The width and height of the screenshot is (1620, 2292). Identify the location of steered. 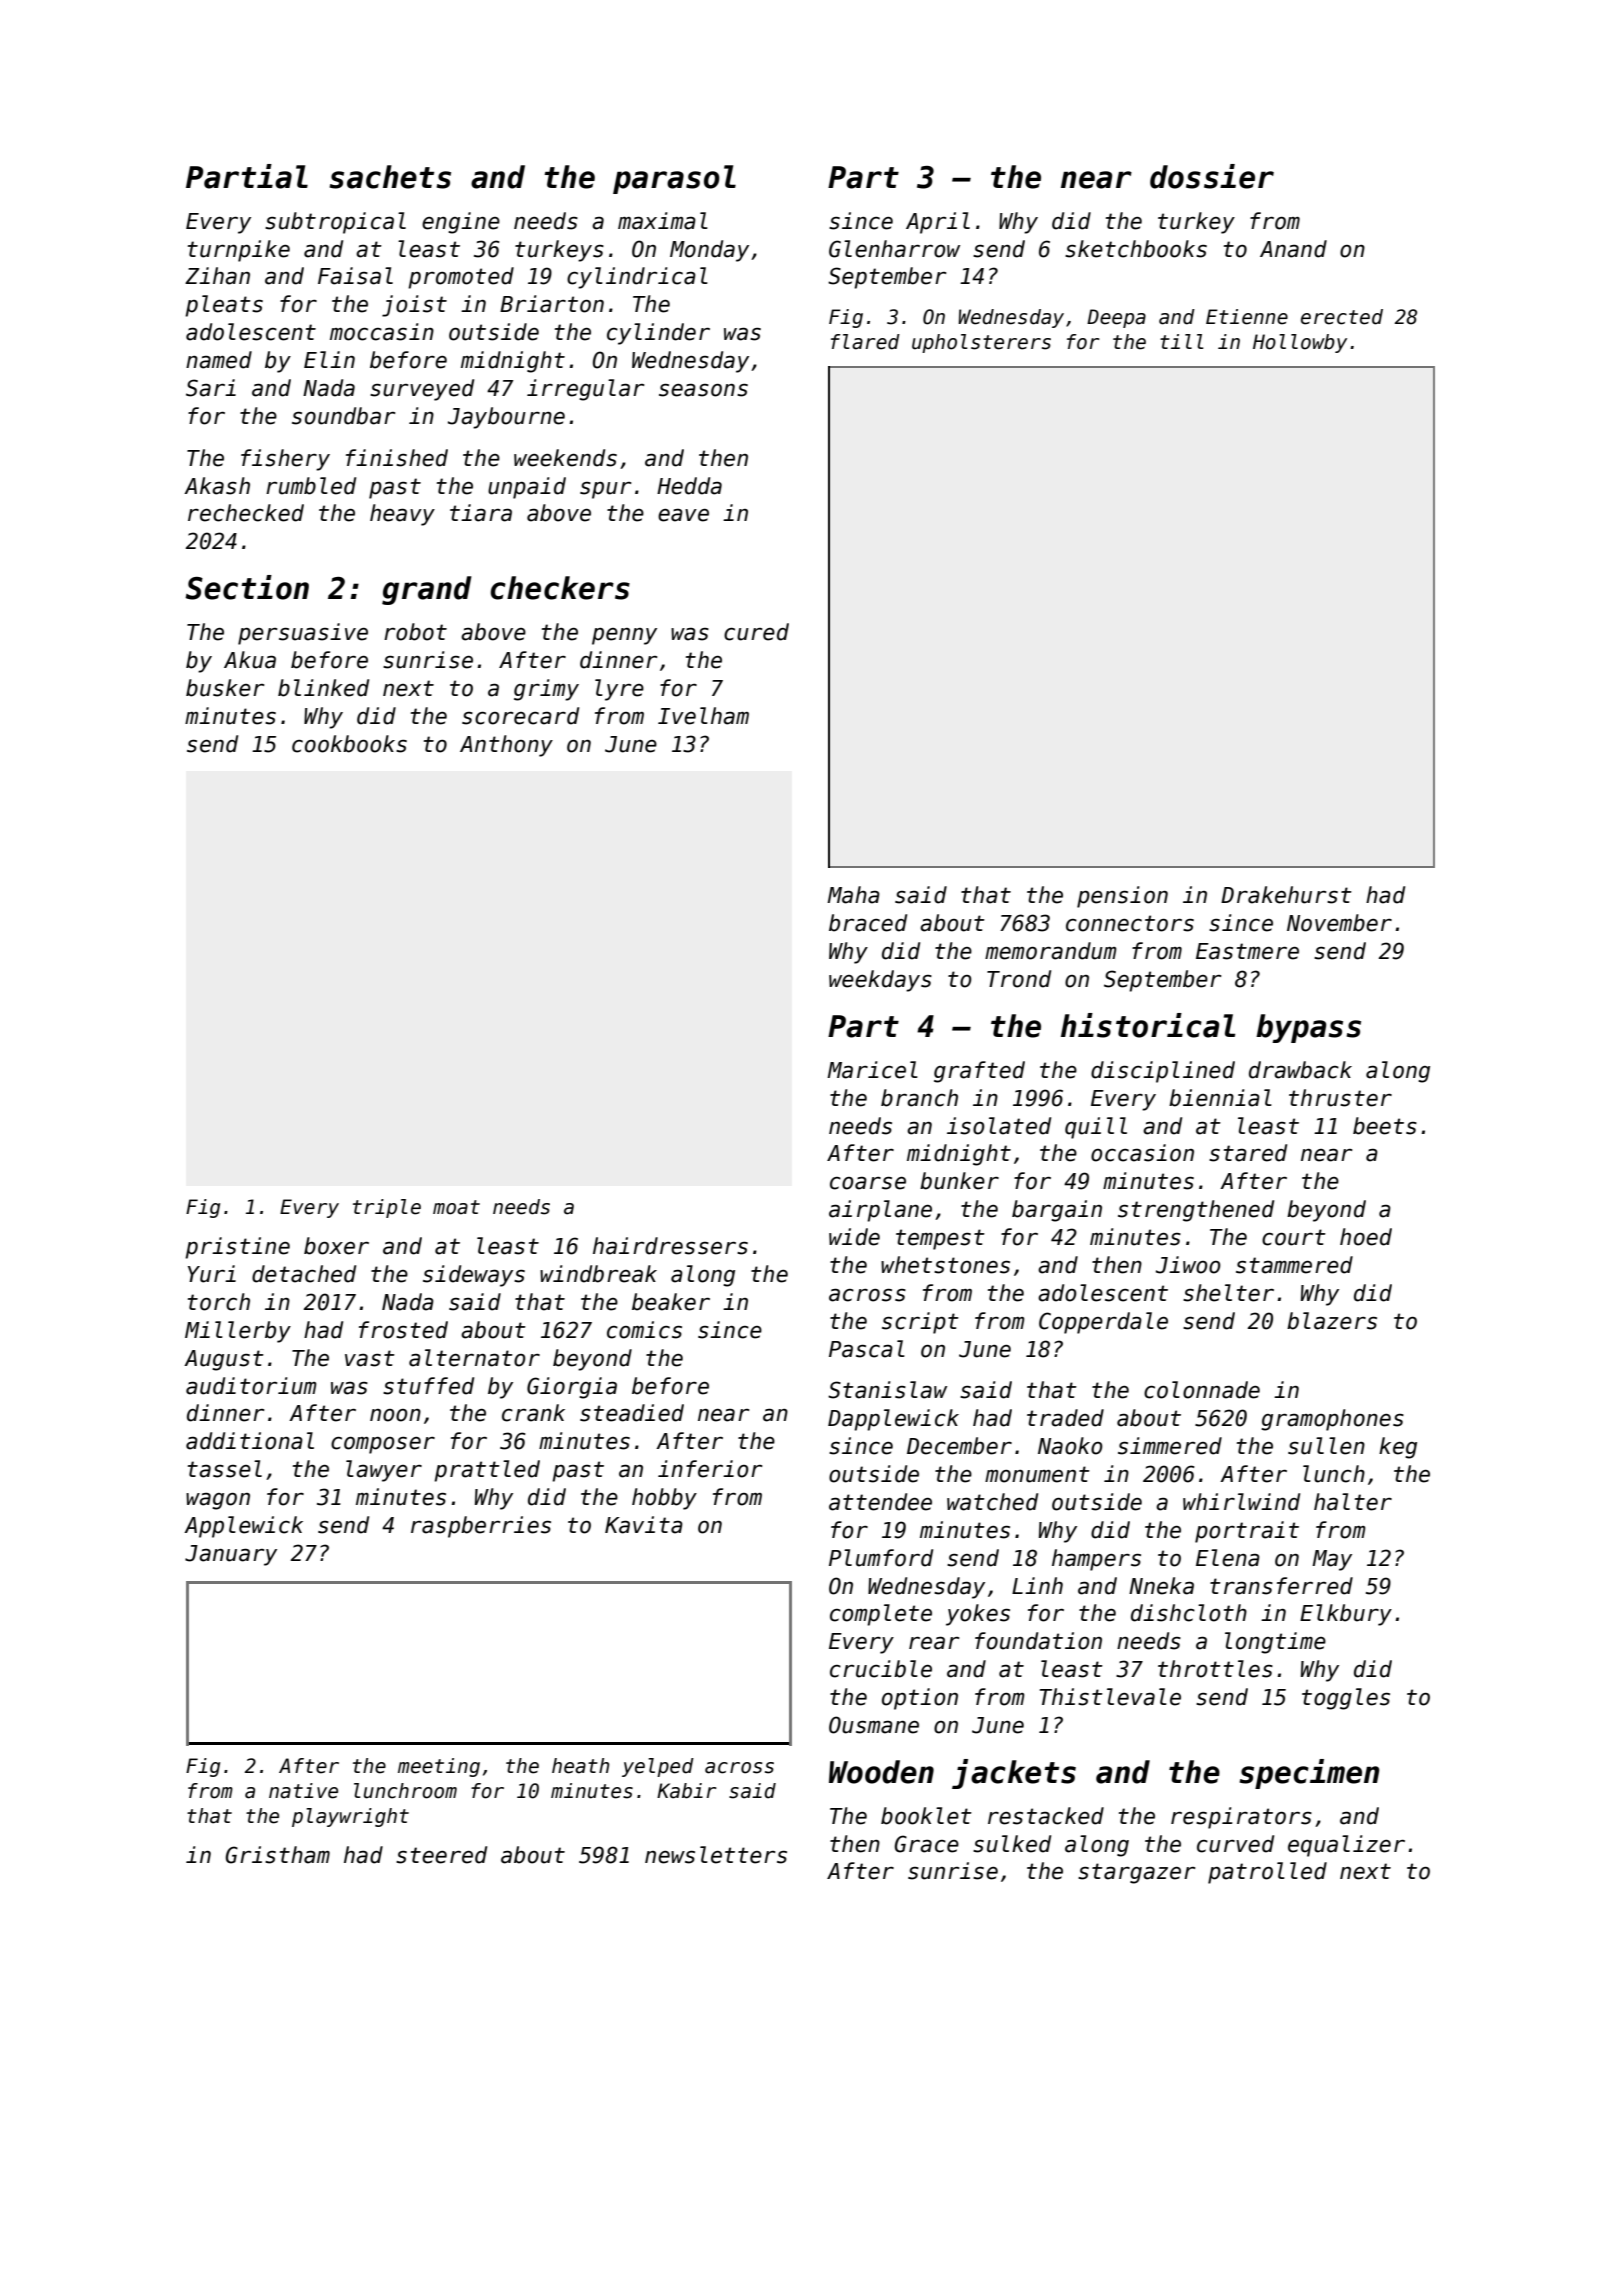
(441, 1855).
